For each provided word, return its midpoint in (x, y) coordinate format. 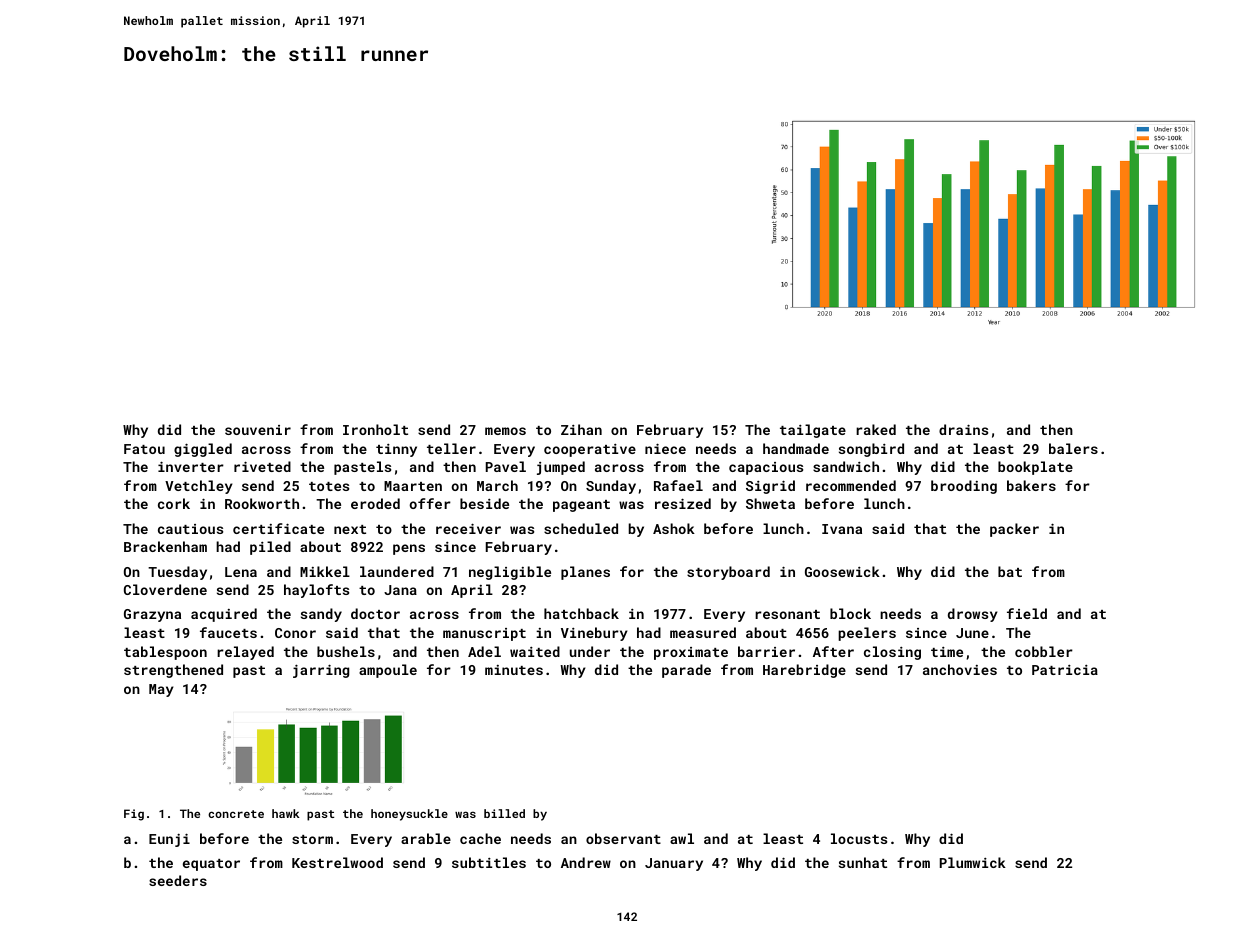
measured (703, 632)
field (1027, 613)
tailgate (813, 431)
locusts (859, 838)
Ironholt (375, 429)
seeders (178, 880)
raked (876, 429)
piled (270, 548)
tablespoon (165, 653)
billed (504, 813)
